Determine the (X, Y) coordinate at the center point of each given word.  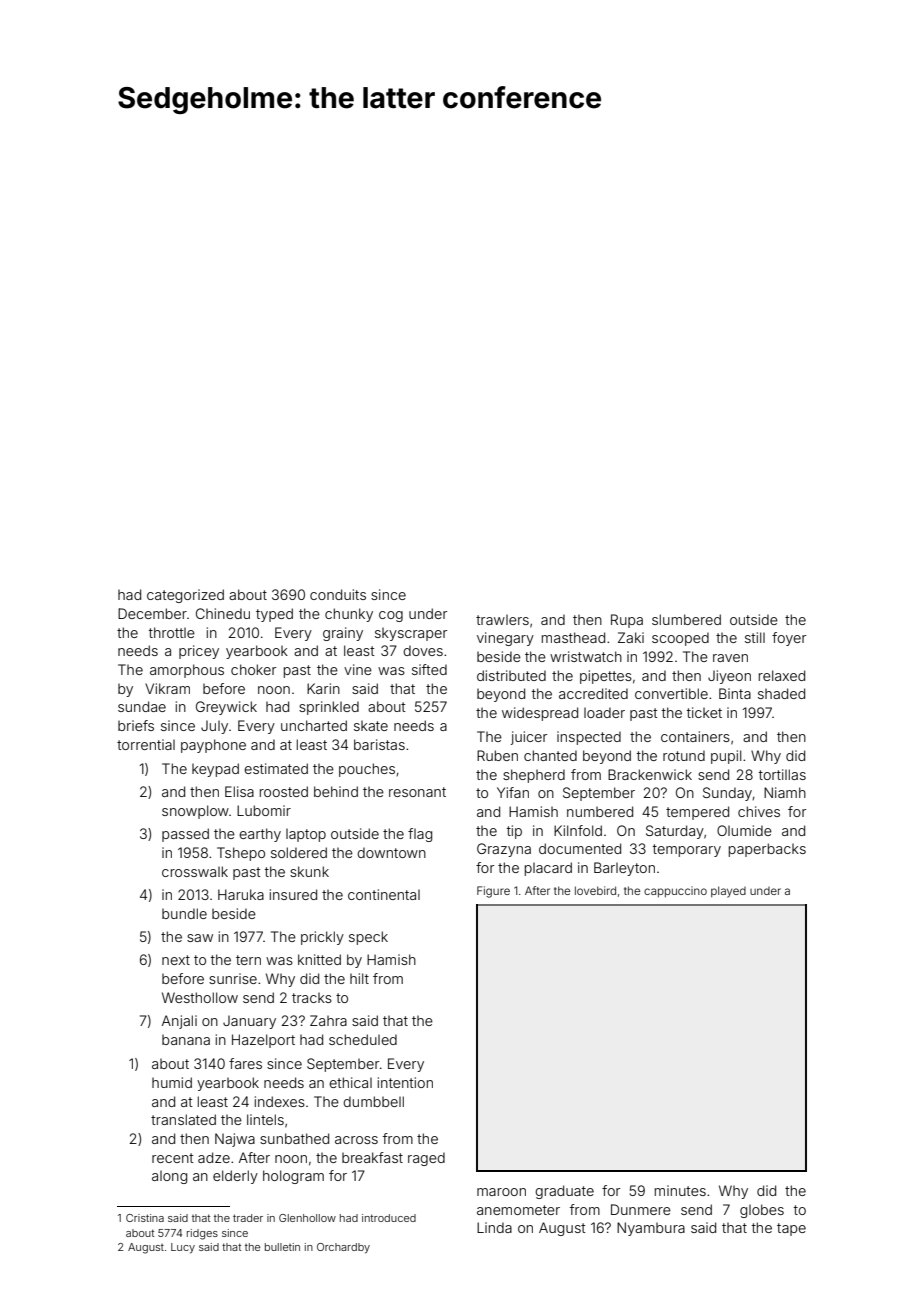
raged (426, 1159)
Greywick (226, 708)
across (356, 1140)
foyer (789, 639)
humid (172, 1082)
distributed (511, 675)
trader (248, 1218)
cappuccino (675, 892)
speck (368, 938)
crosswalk (195, 871)
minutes (680, 1190)
